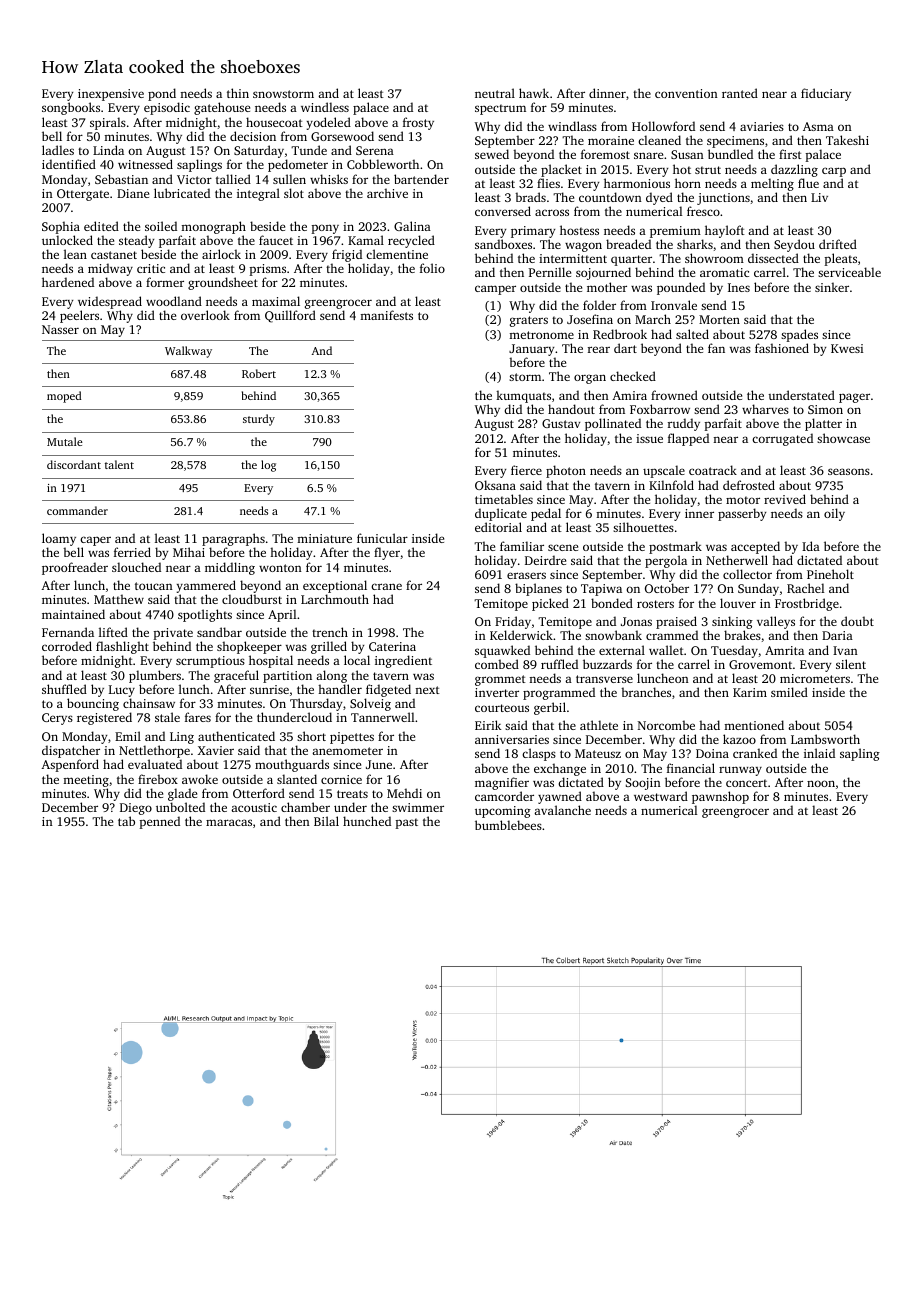  What do you see at coordinates (724, 272) in the image?
I see `aromatic` at bounding box center [724, 272].
